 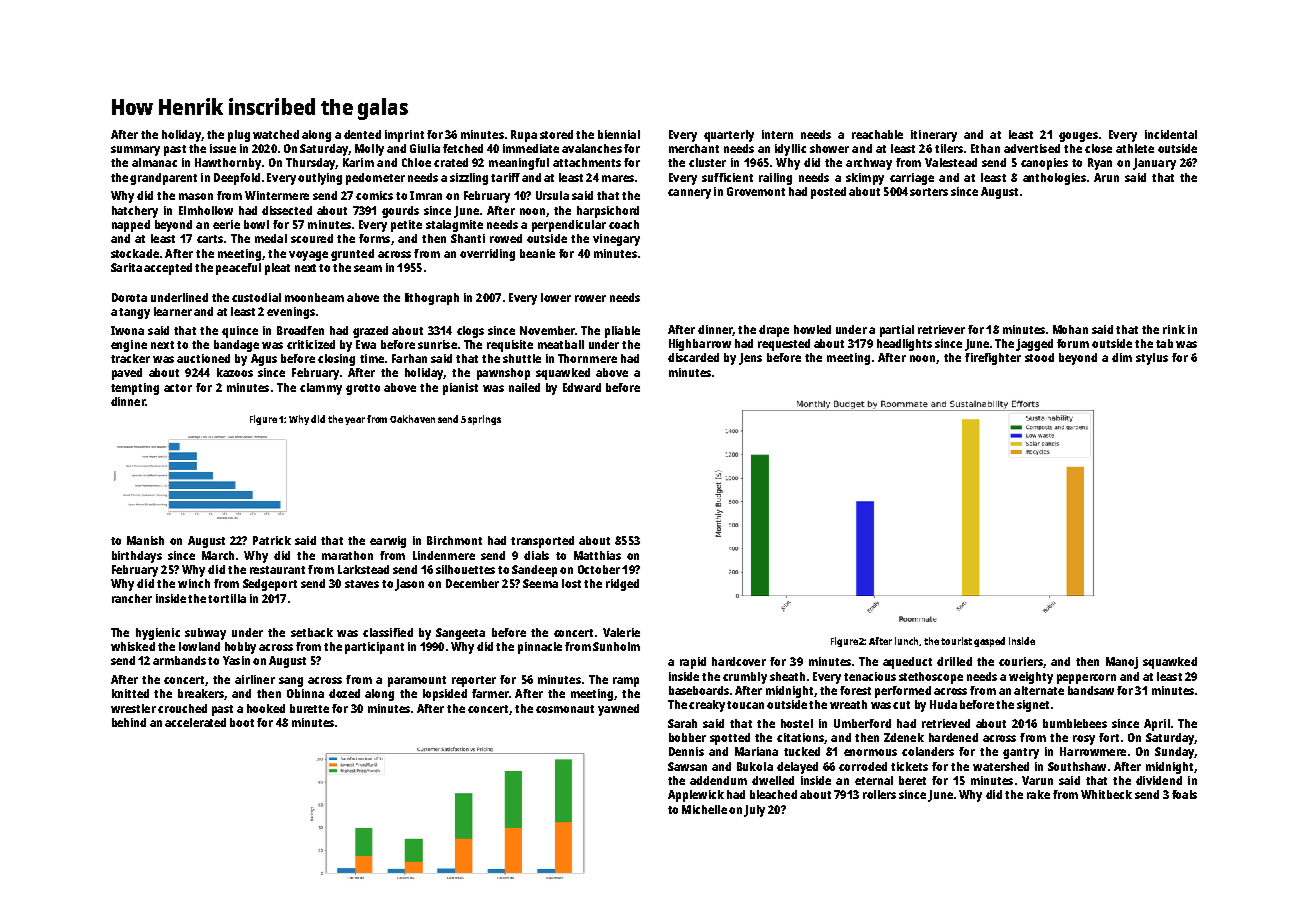 I want to click on Dorota, so click(x=129, y=297).
